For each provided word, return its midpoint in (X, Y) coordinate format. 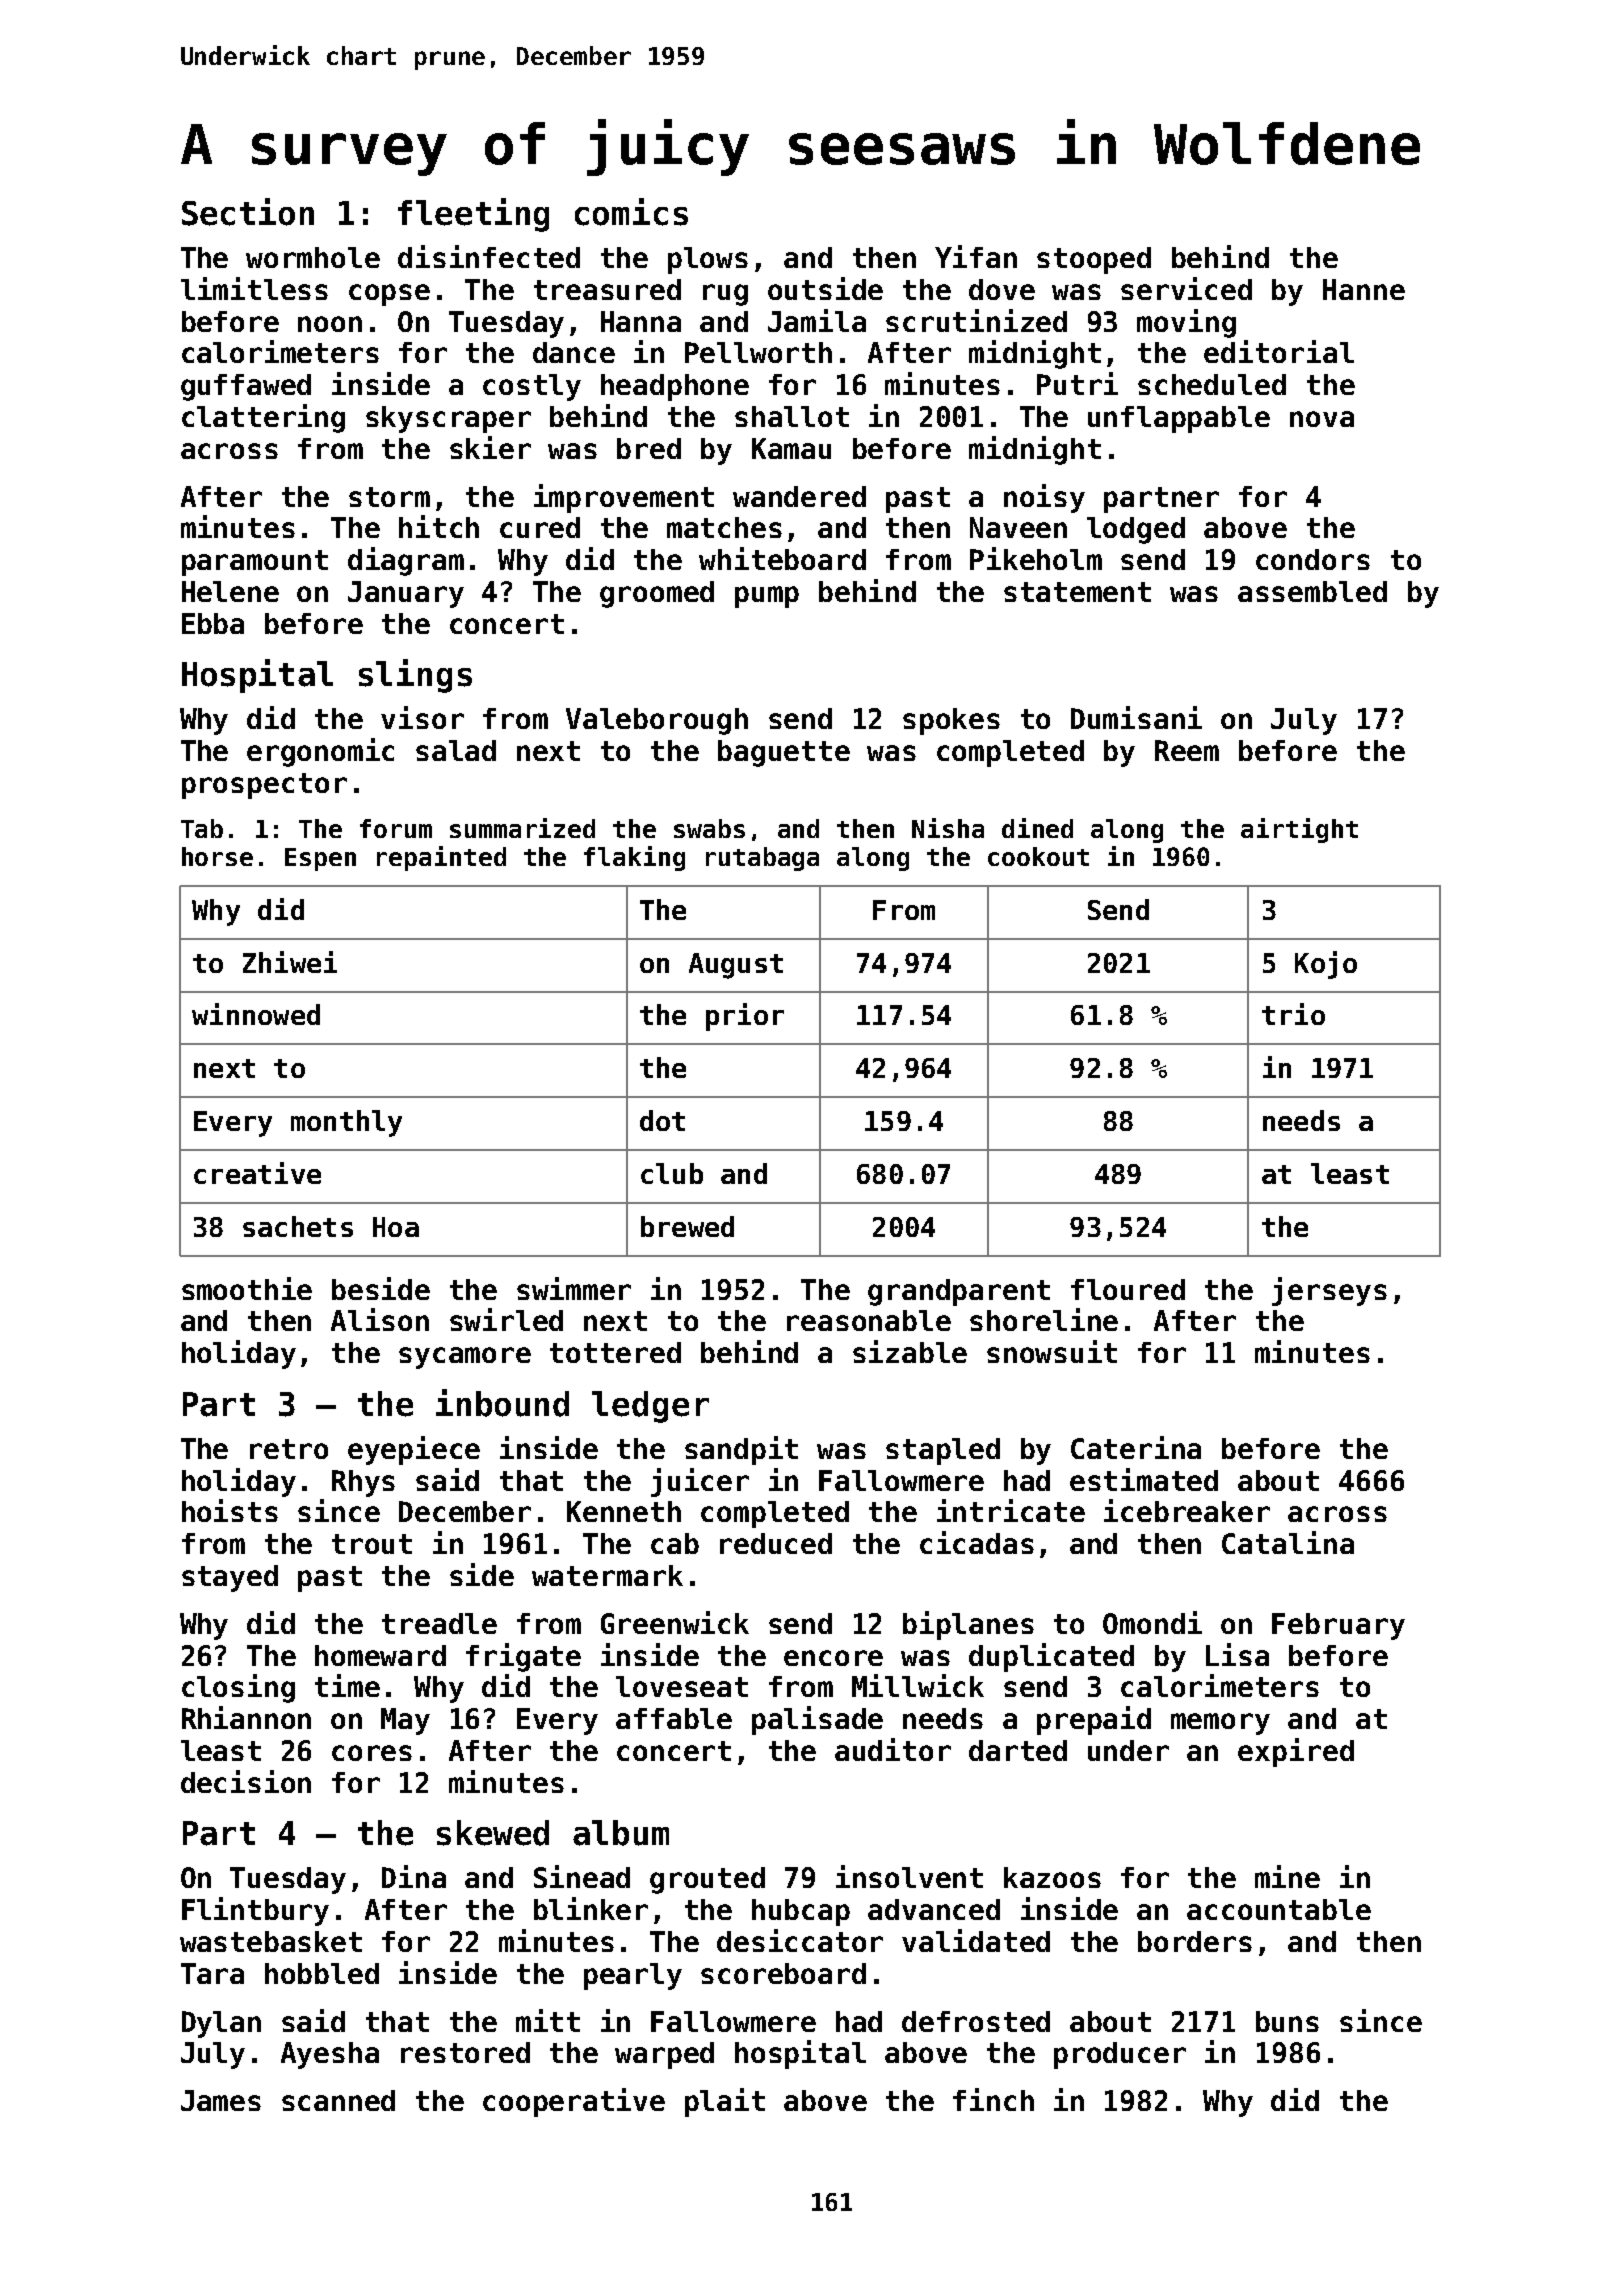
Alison (380, 1319)
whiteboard (782, 558)
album (621, 1833)
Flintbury (255, 1911)
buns (1287, 2021)
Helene (230, 591)
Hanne (1364, 289)
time (347, 1685)
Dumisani (1136, 717)
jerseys (1329, 1291)
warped (664, 2055)
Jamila (817, 320)
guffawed (246, 387)
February (1338, 1626)
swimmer (574, 1288)
